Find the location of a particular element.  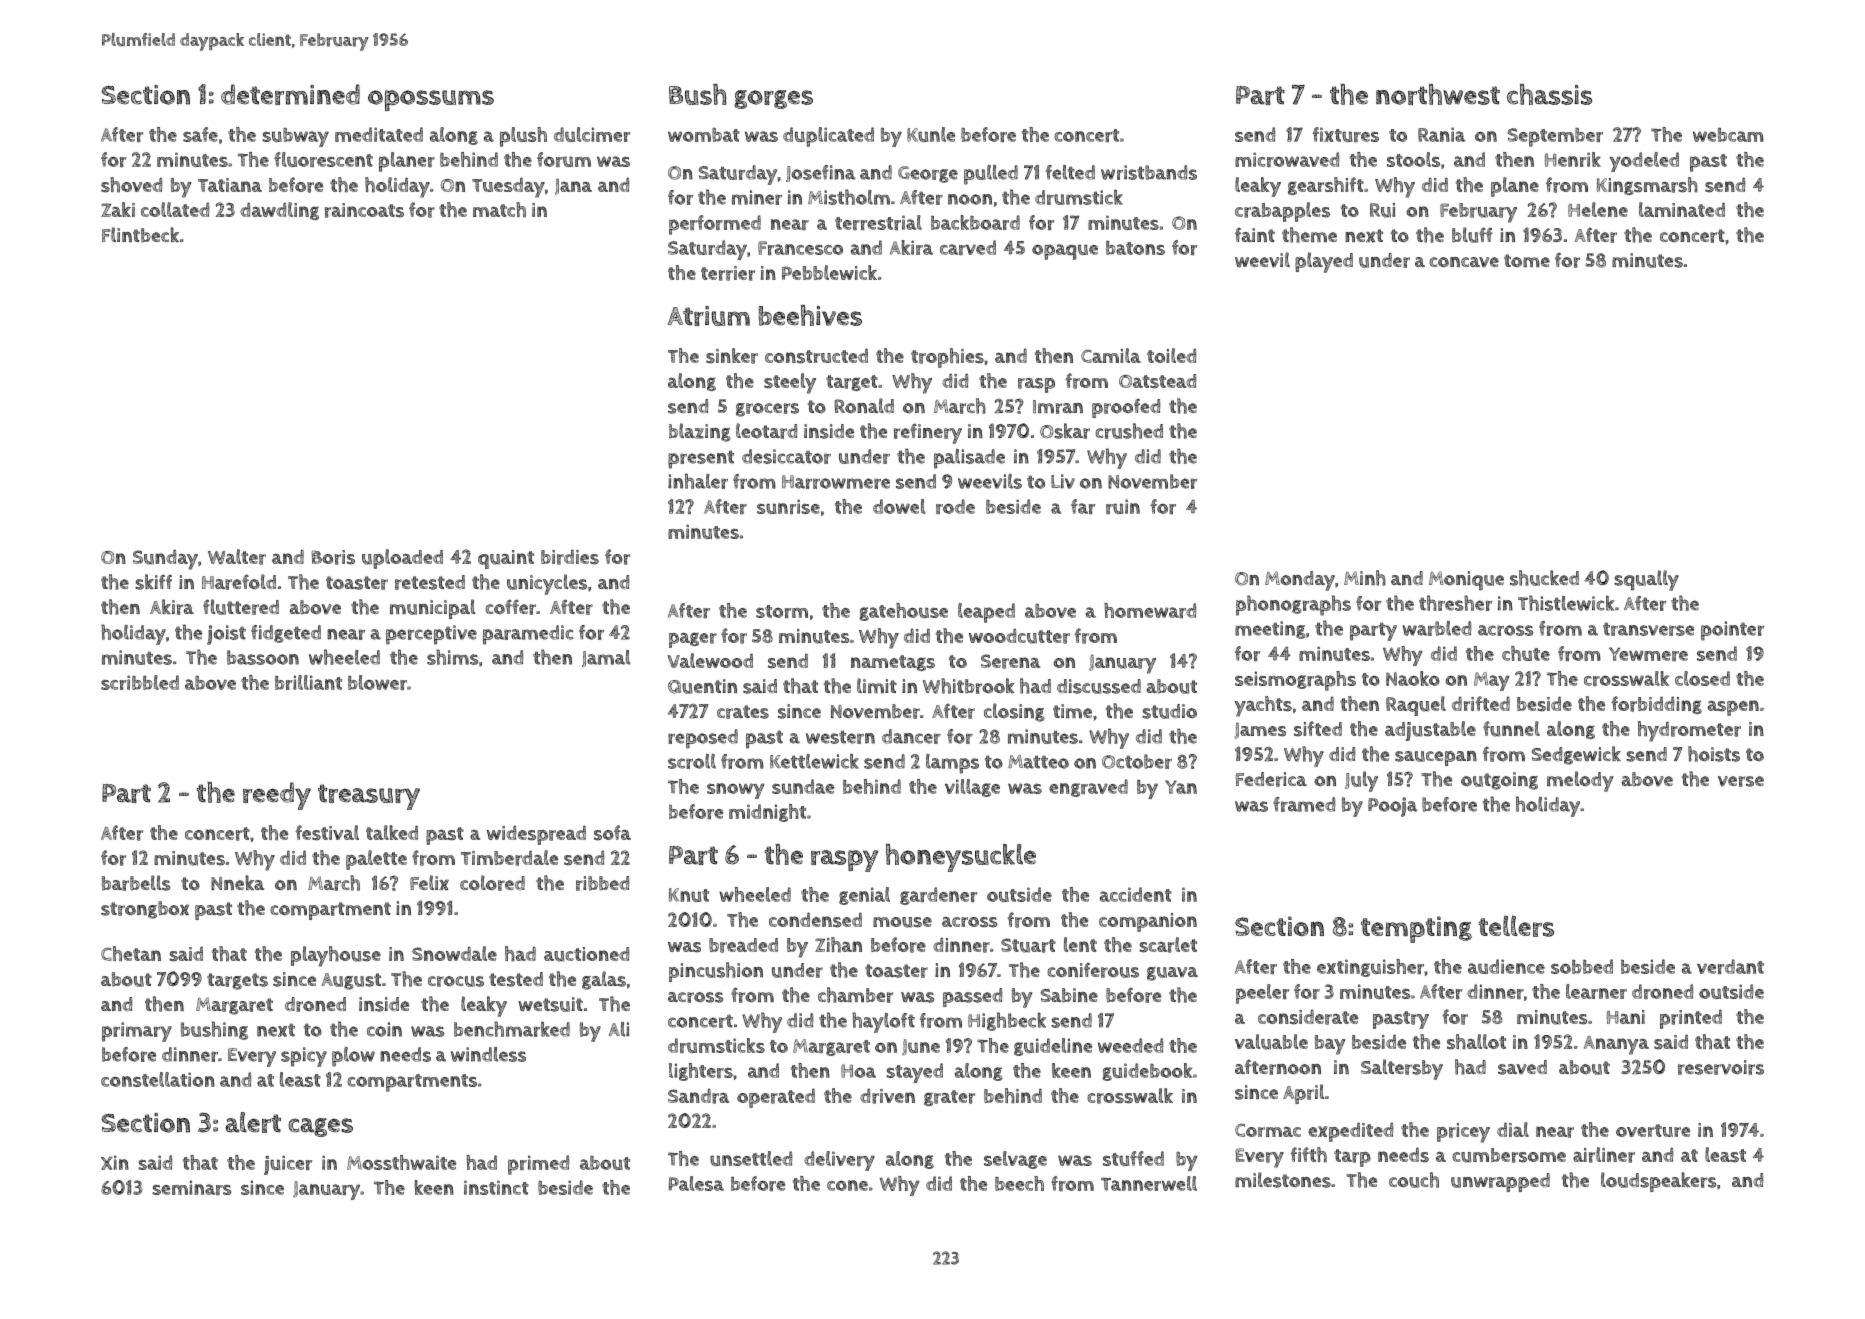

joist is located at coordinates (226, 635).
